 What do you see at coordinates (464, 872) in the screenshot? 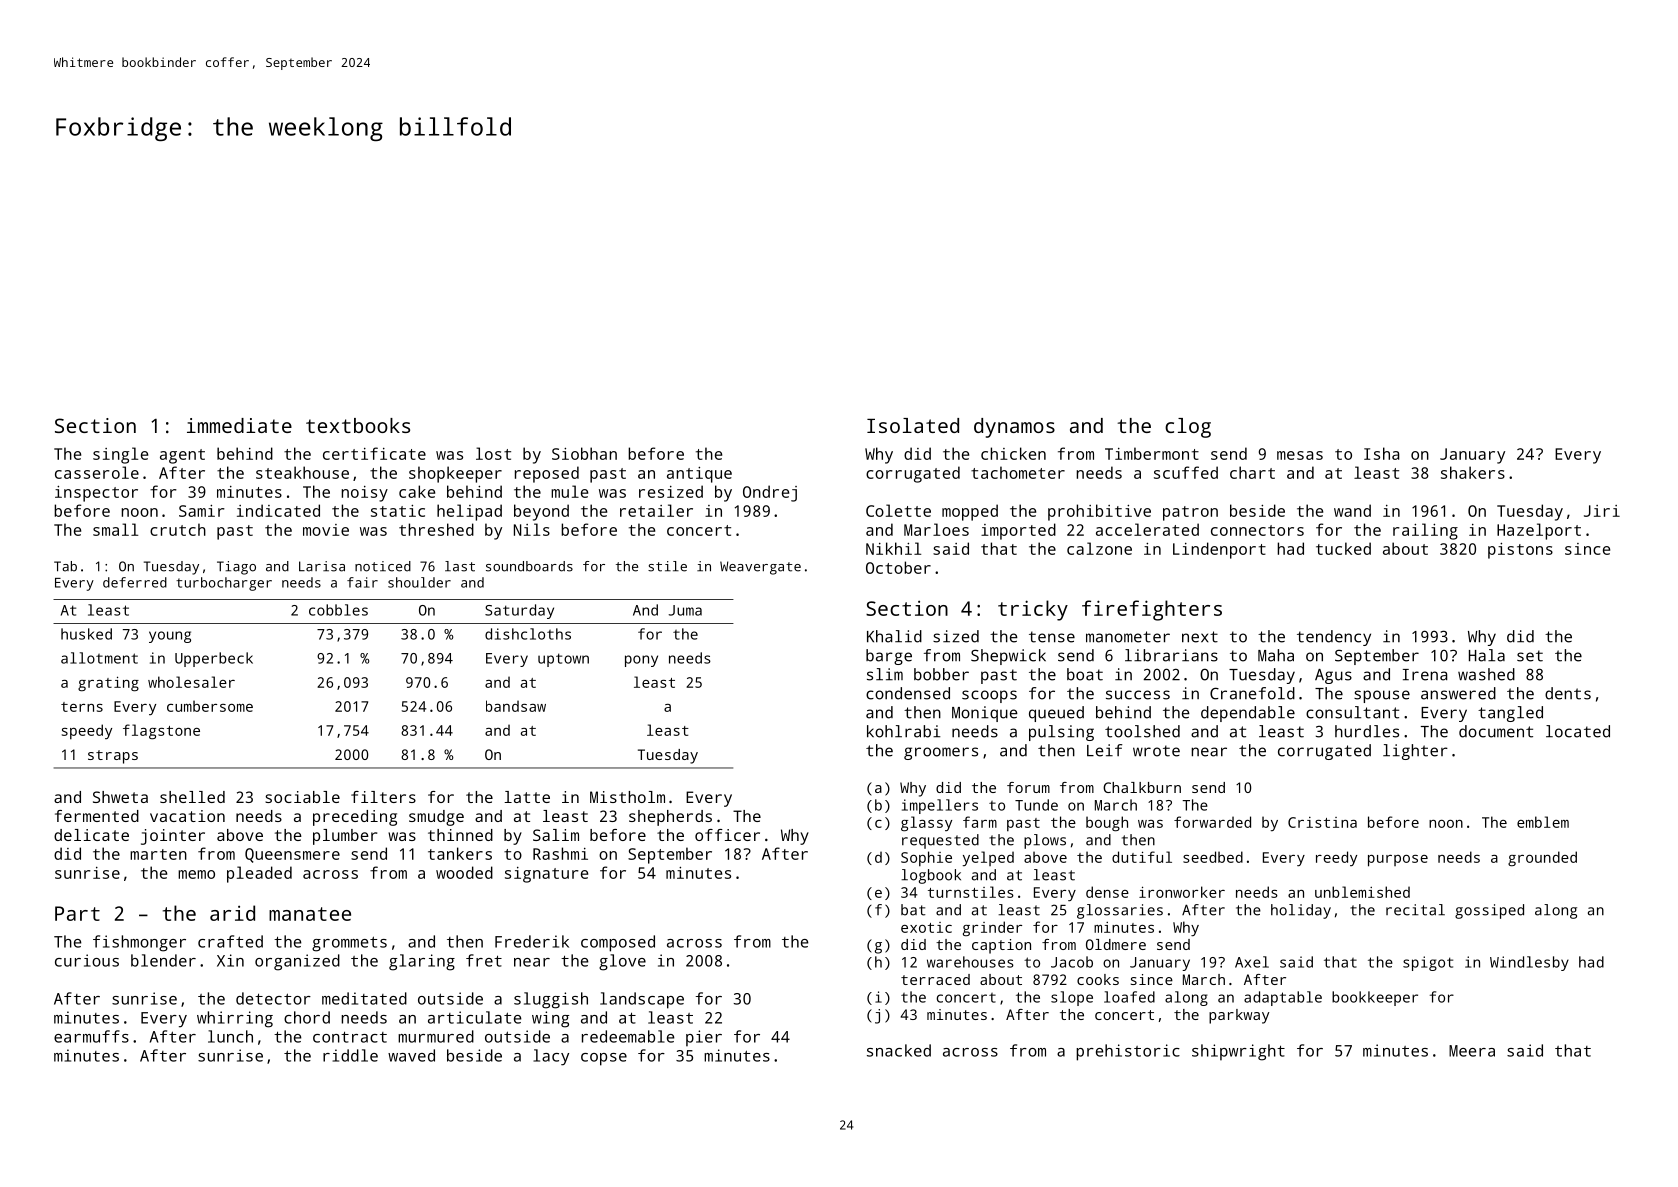
I see `wooded` at bounding box center [464, 872].
